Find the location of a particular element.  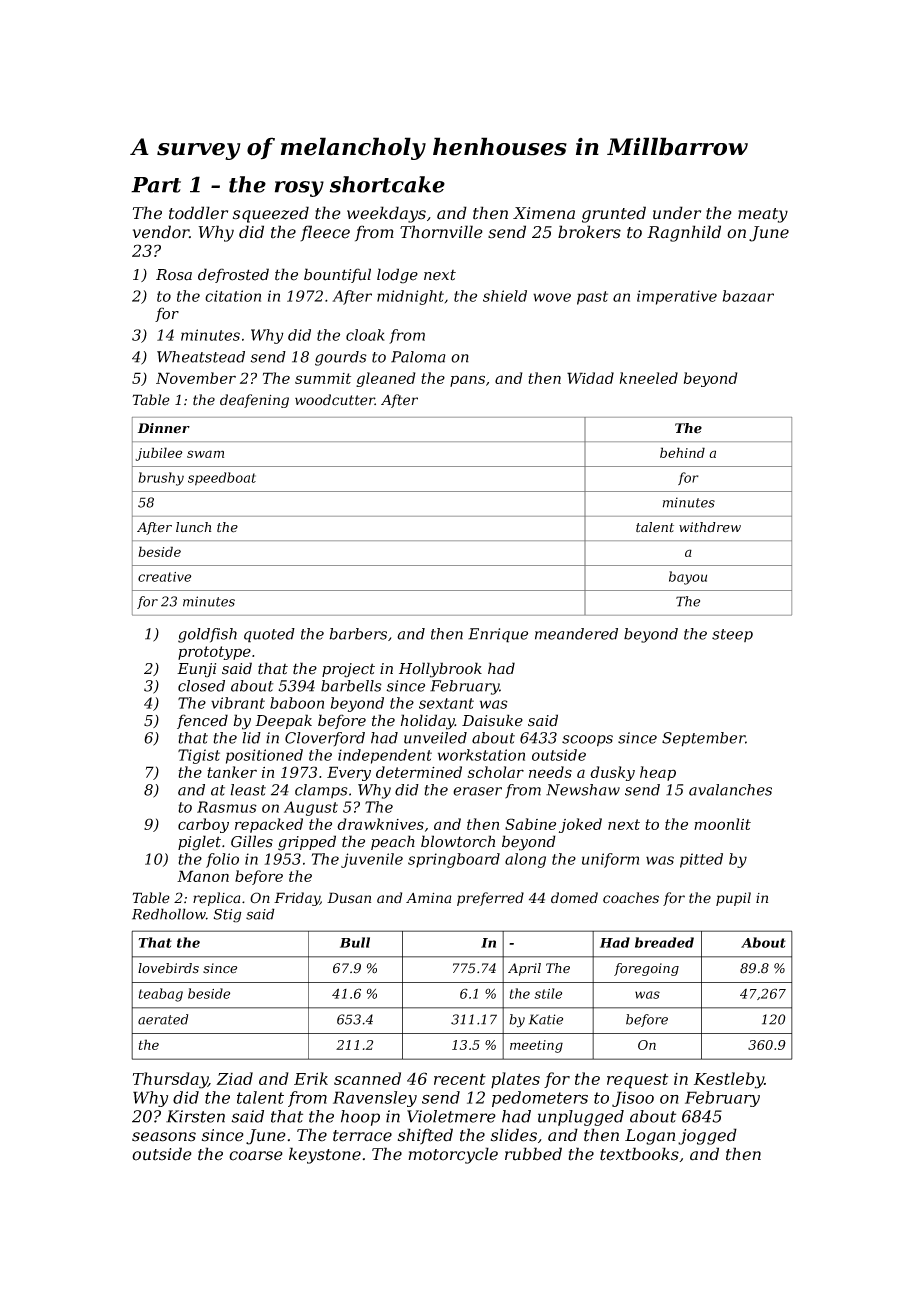

bazaar is located at coordinates (748, 296).
